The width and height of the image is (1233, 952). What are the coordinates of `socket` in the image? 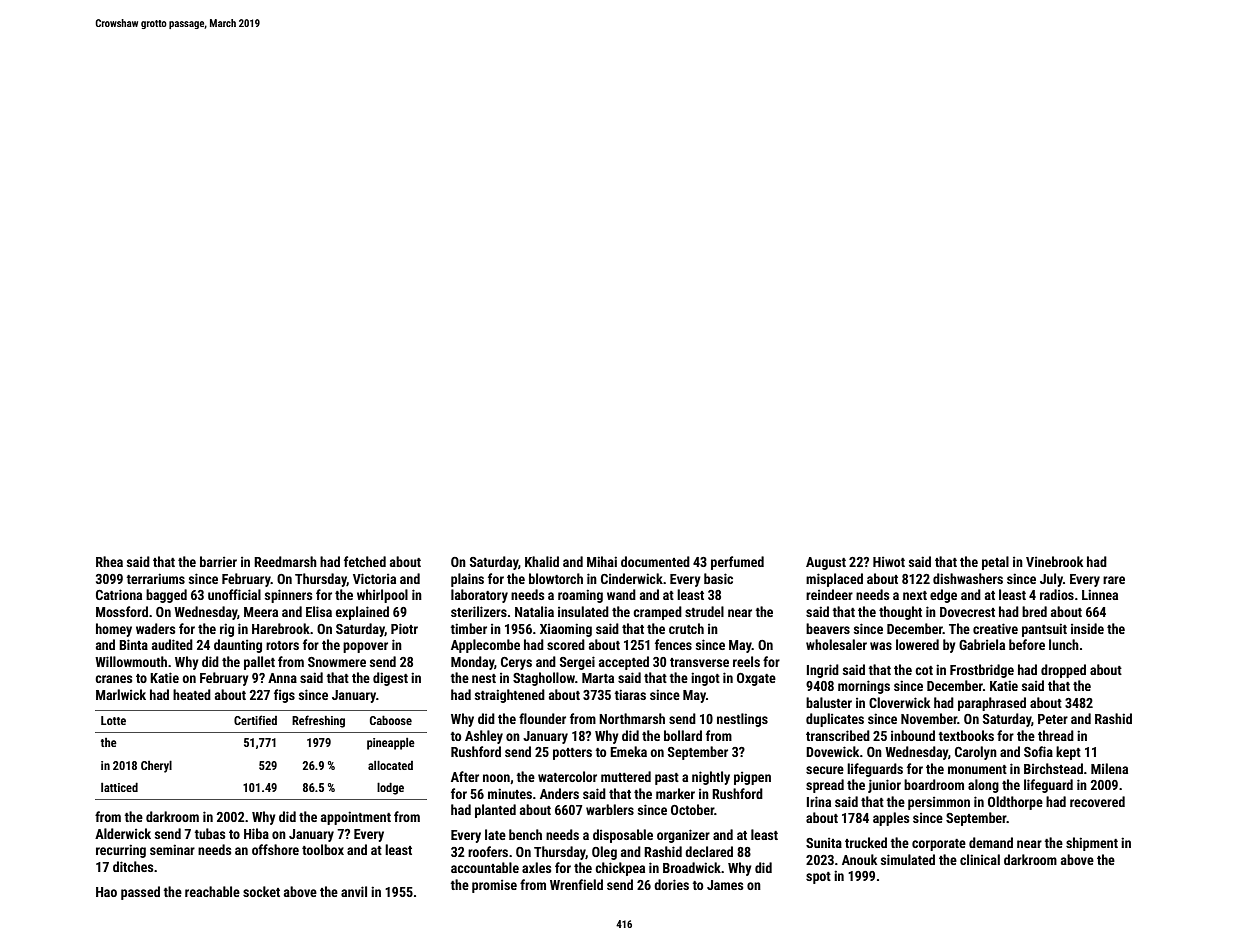 It's located at (261, 891).
